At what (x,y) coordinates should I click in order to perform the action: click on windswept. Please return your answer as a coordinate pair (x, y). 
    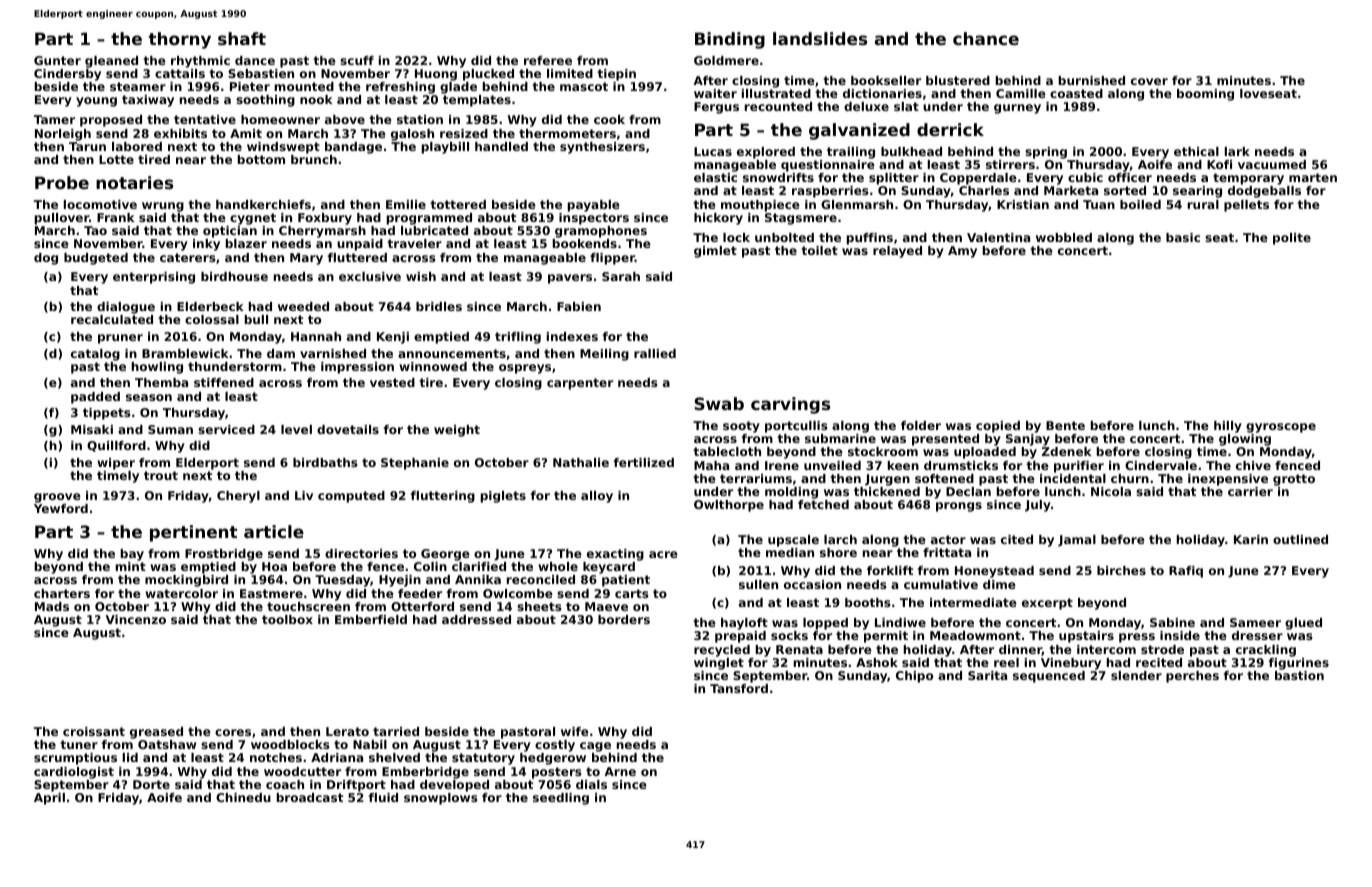
    Looking at the image, I should click on (283, 148).
